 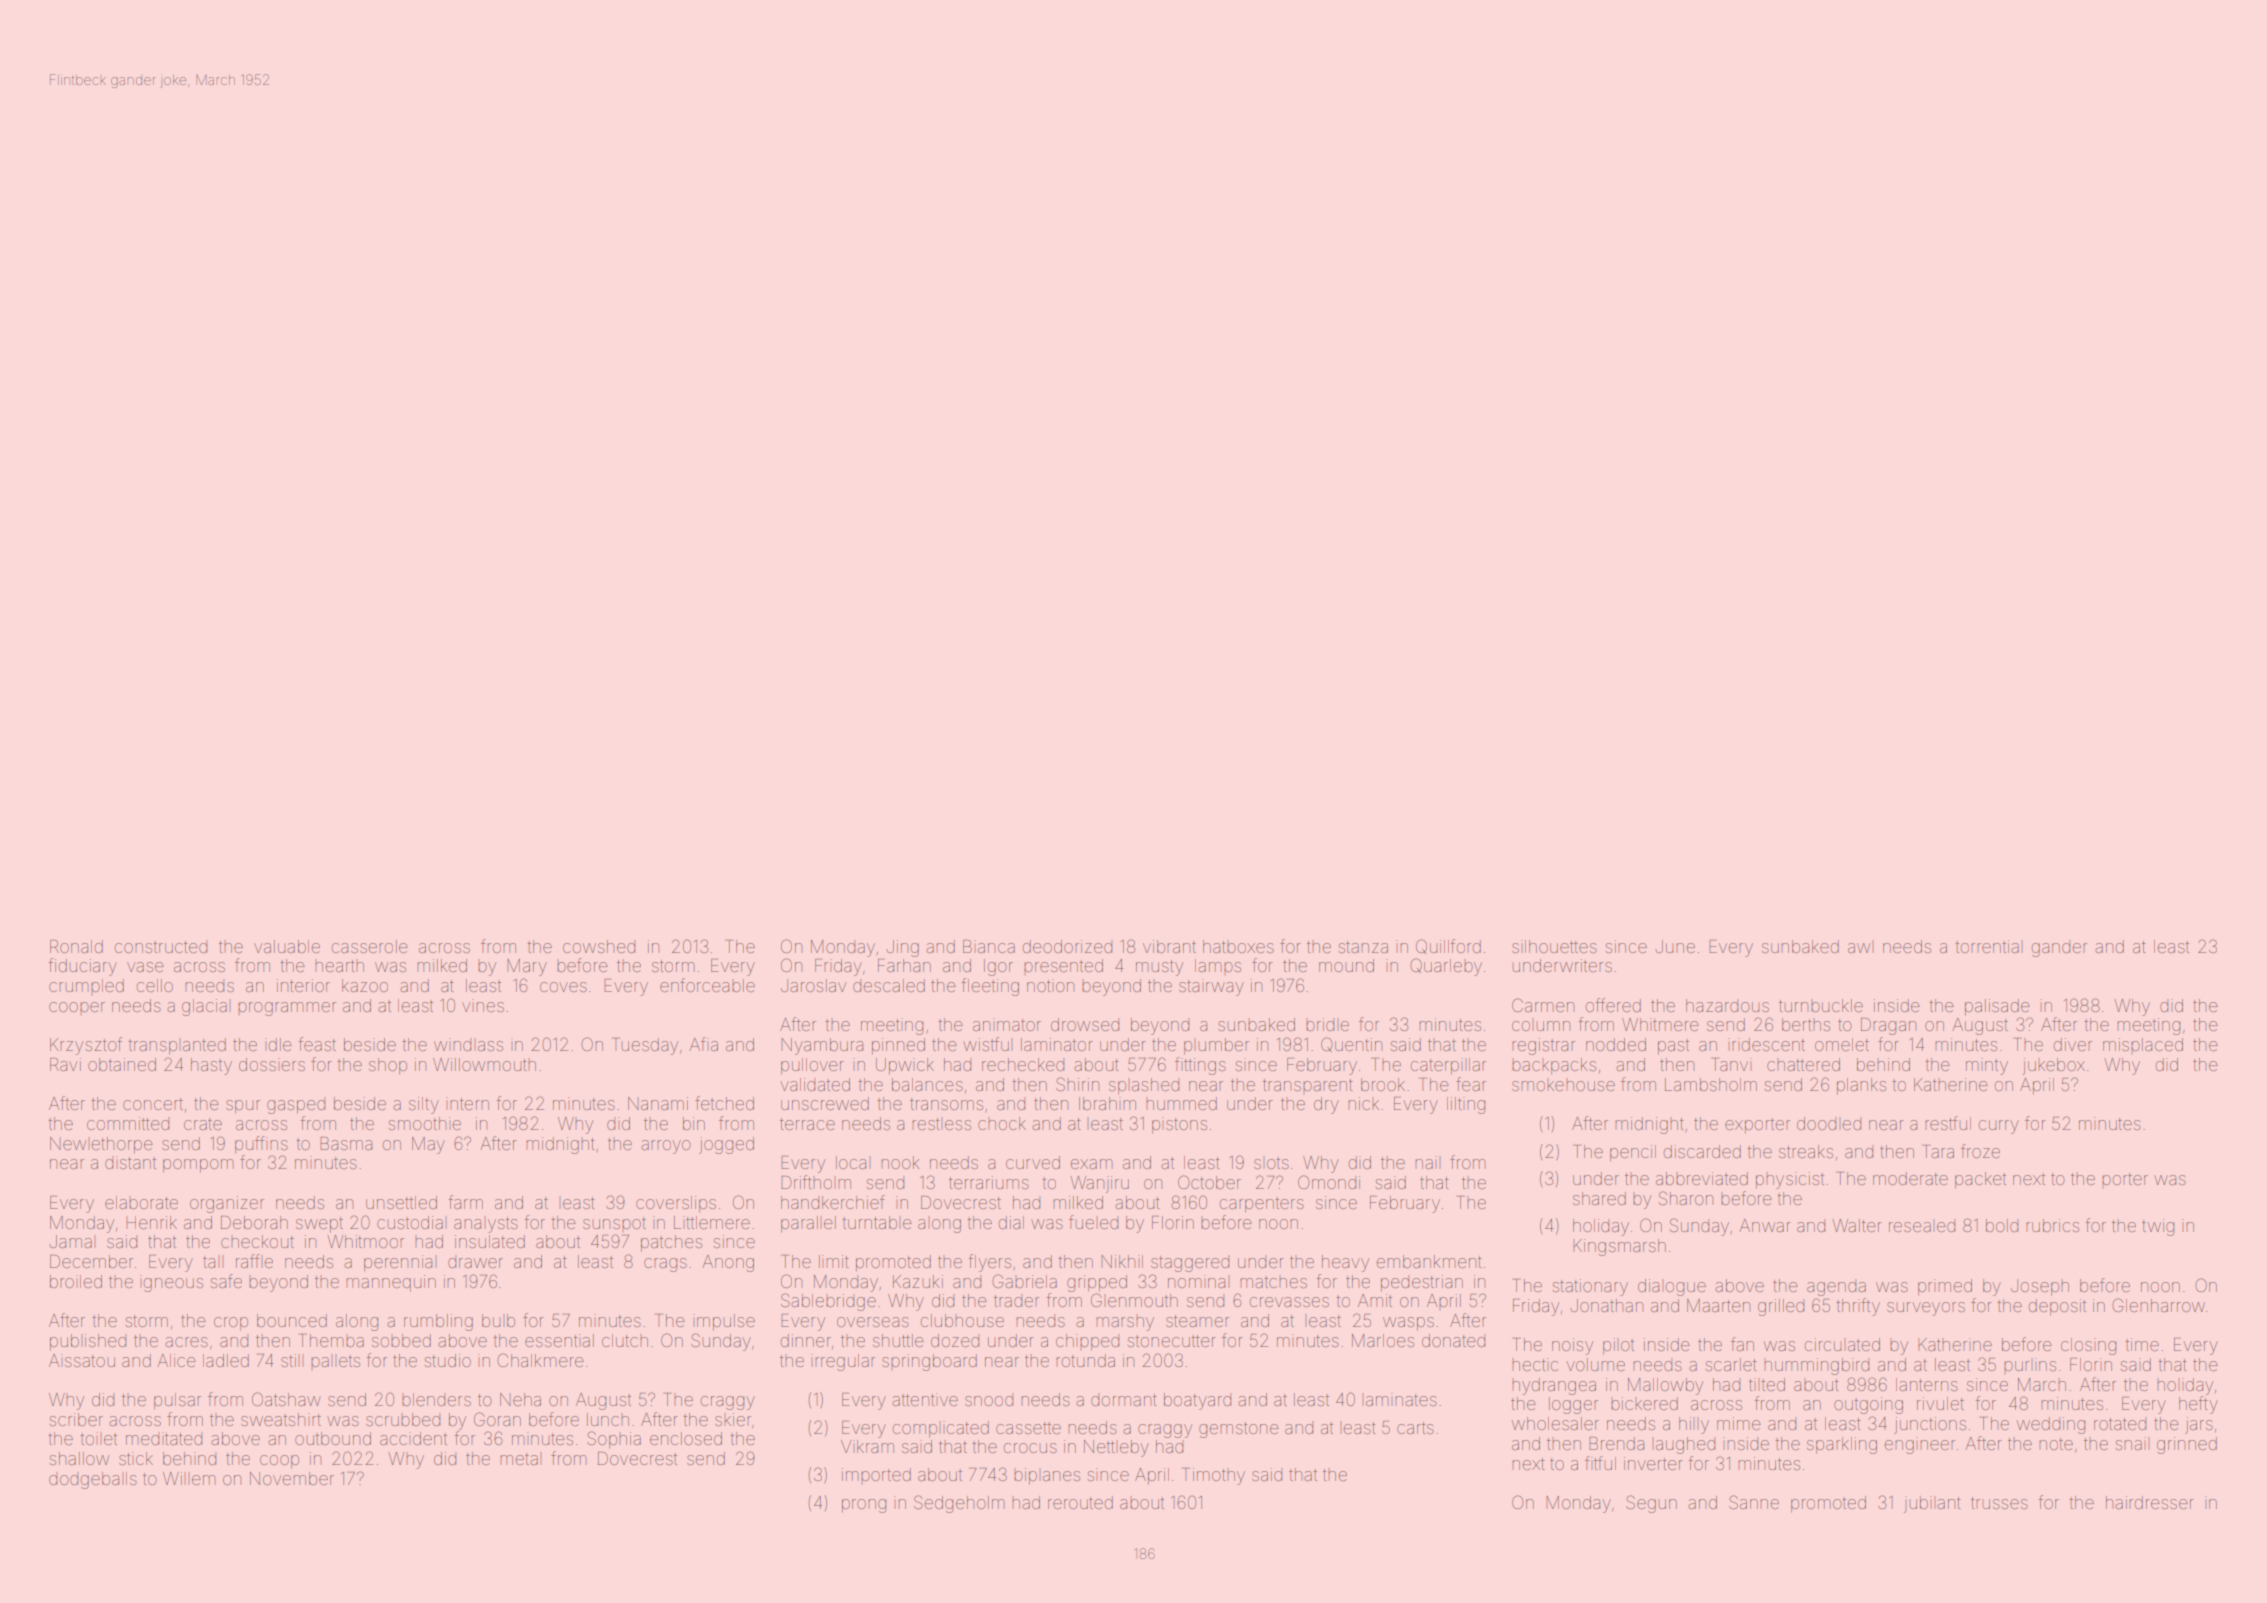 I want to click on prong, so click(x=864, y=1506).
